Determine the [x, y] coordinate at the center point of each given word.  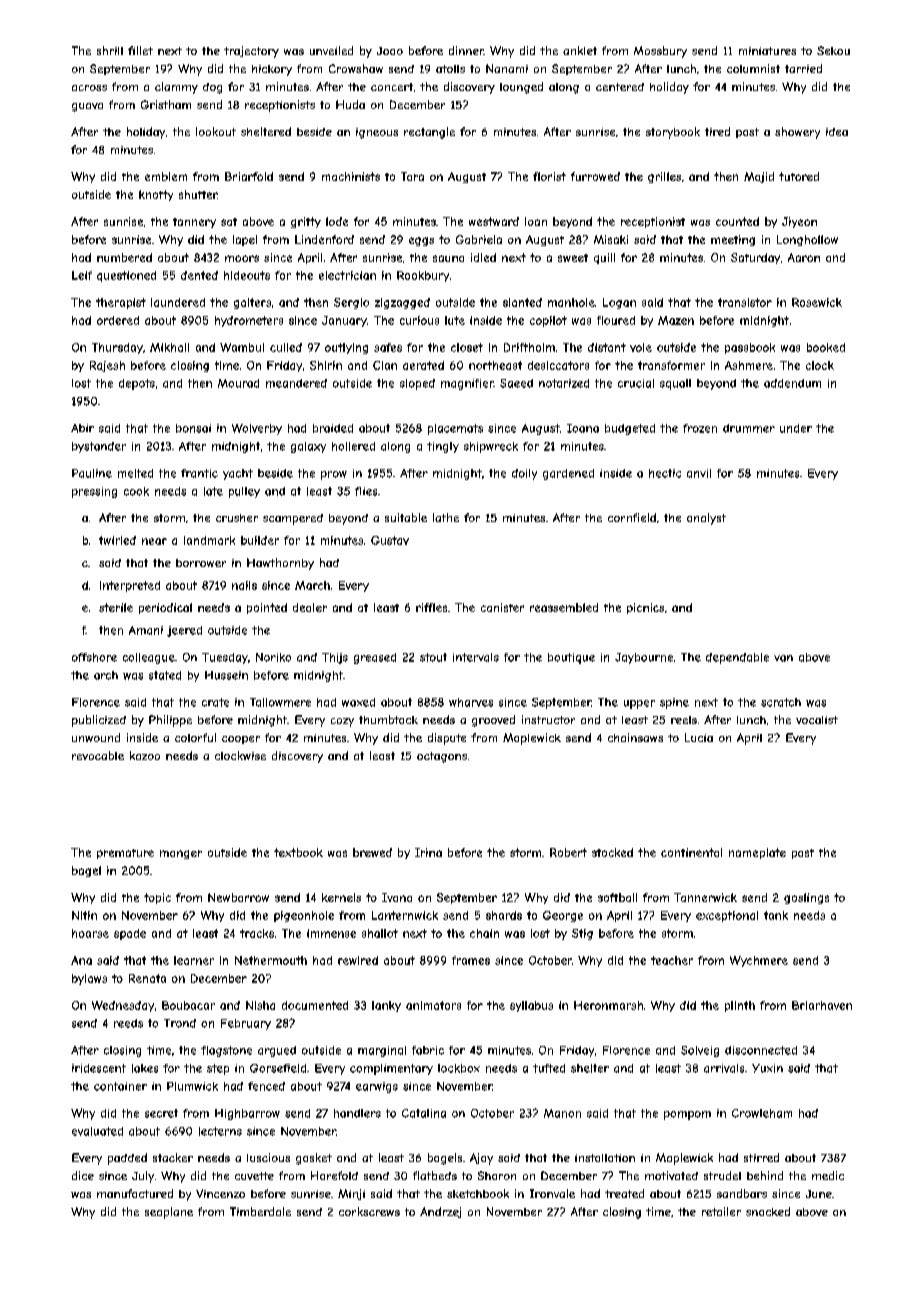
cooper [241, 740]
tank [776, 915]
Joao [390, 51]
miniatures [767, 51]
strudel [722, 1175]
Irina [428, 852]
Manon [562, 1113]
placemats [455, 429]
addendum [792, 383]
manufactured [135, 1193]
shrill [110, 50]
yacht [238, 474]
